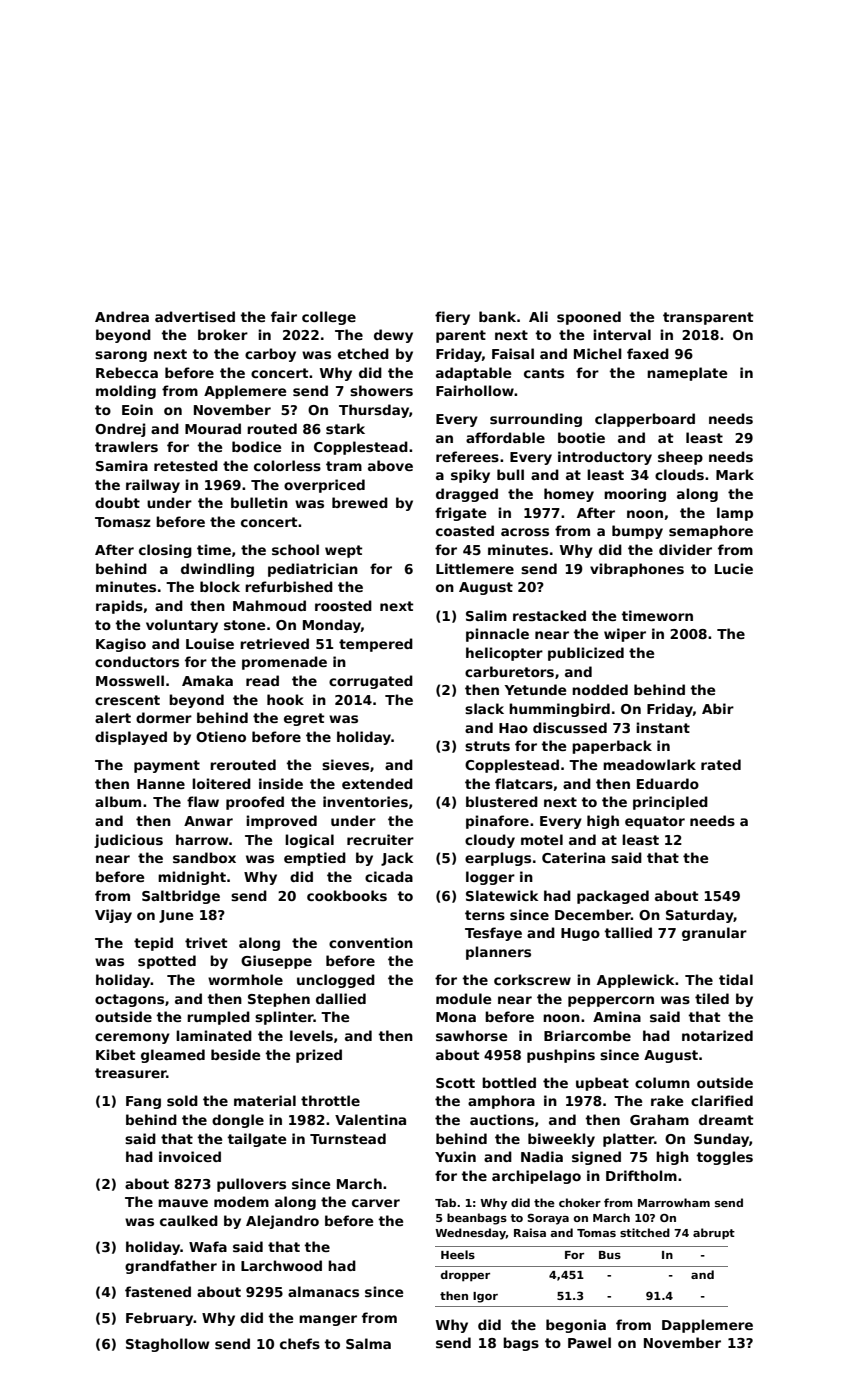 This screenshot has height=1400, width=849. Describe the element at coordinates (393, 336) in the screenshot. I see `dewy` at that location.
